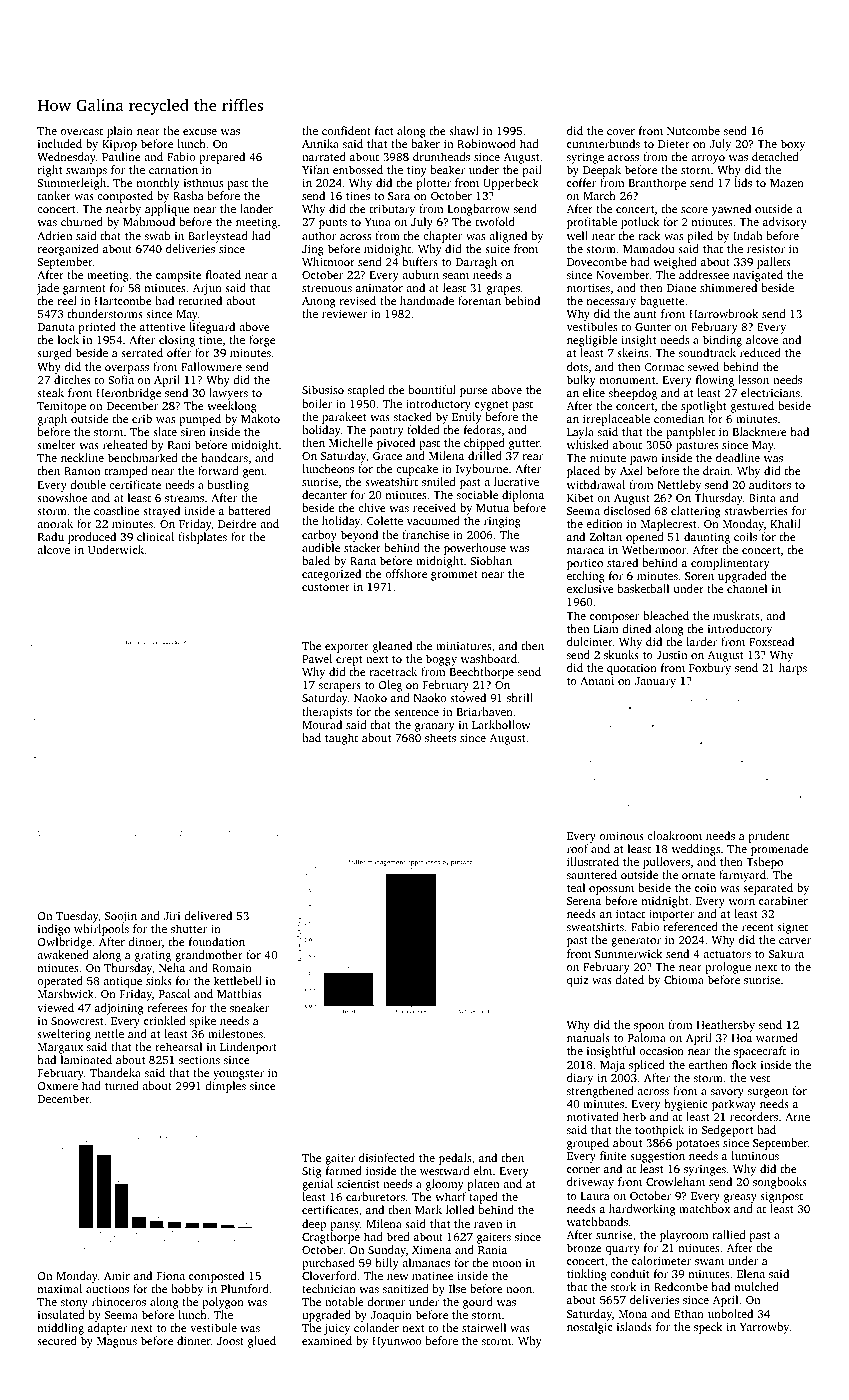  What do you see at coordinates (97, 328) in the screenshot?
I see `printed` at bounding box center [97, 328].
